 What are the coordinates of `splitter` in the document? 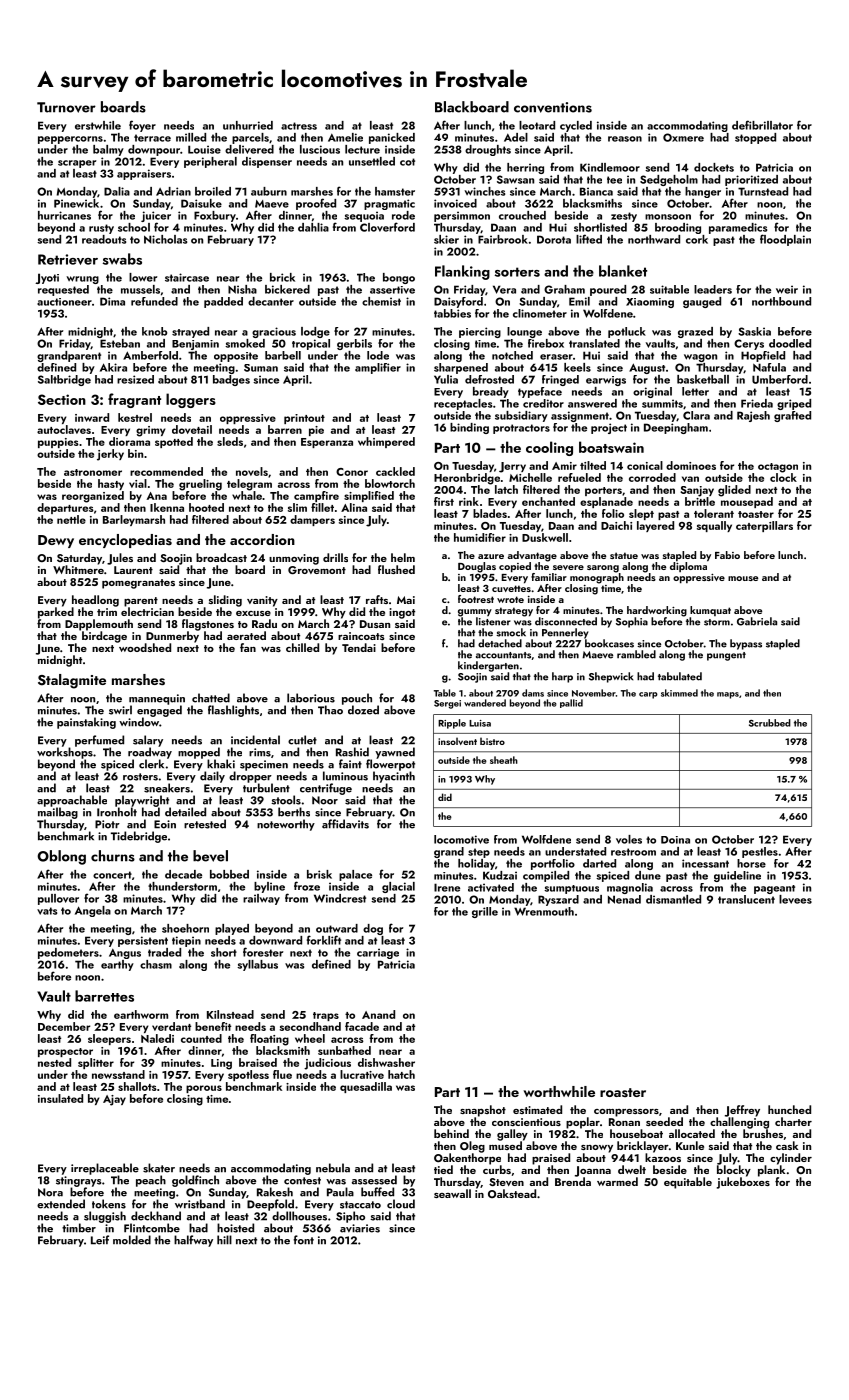 It's located at (96, 1063).
